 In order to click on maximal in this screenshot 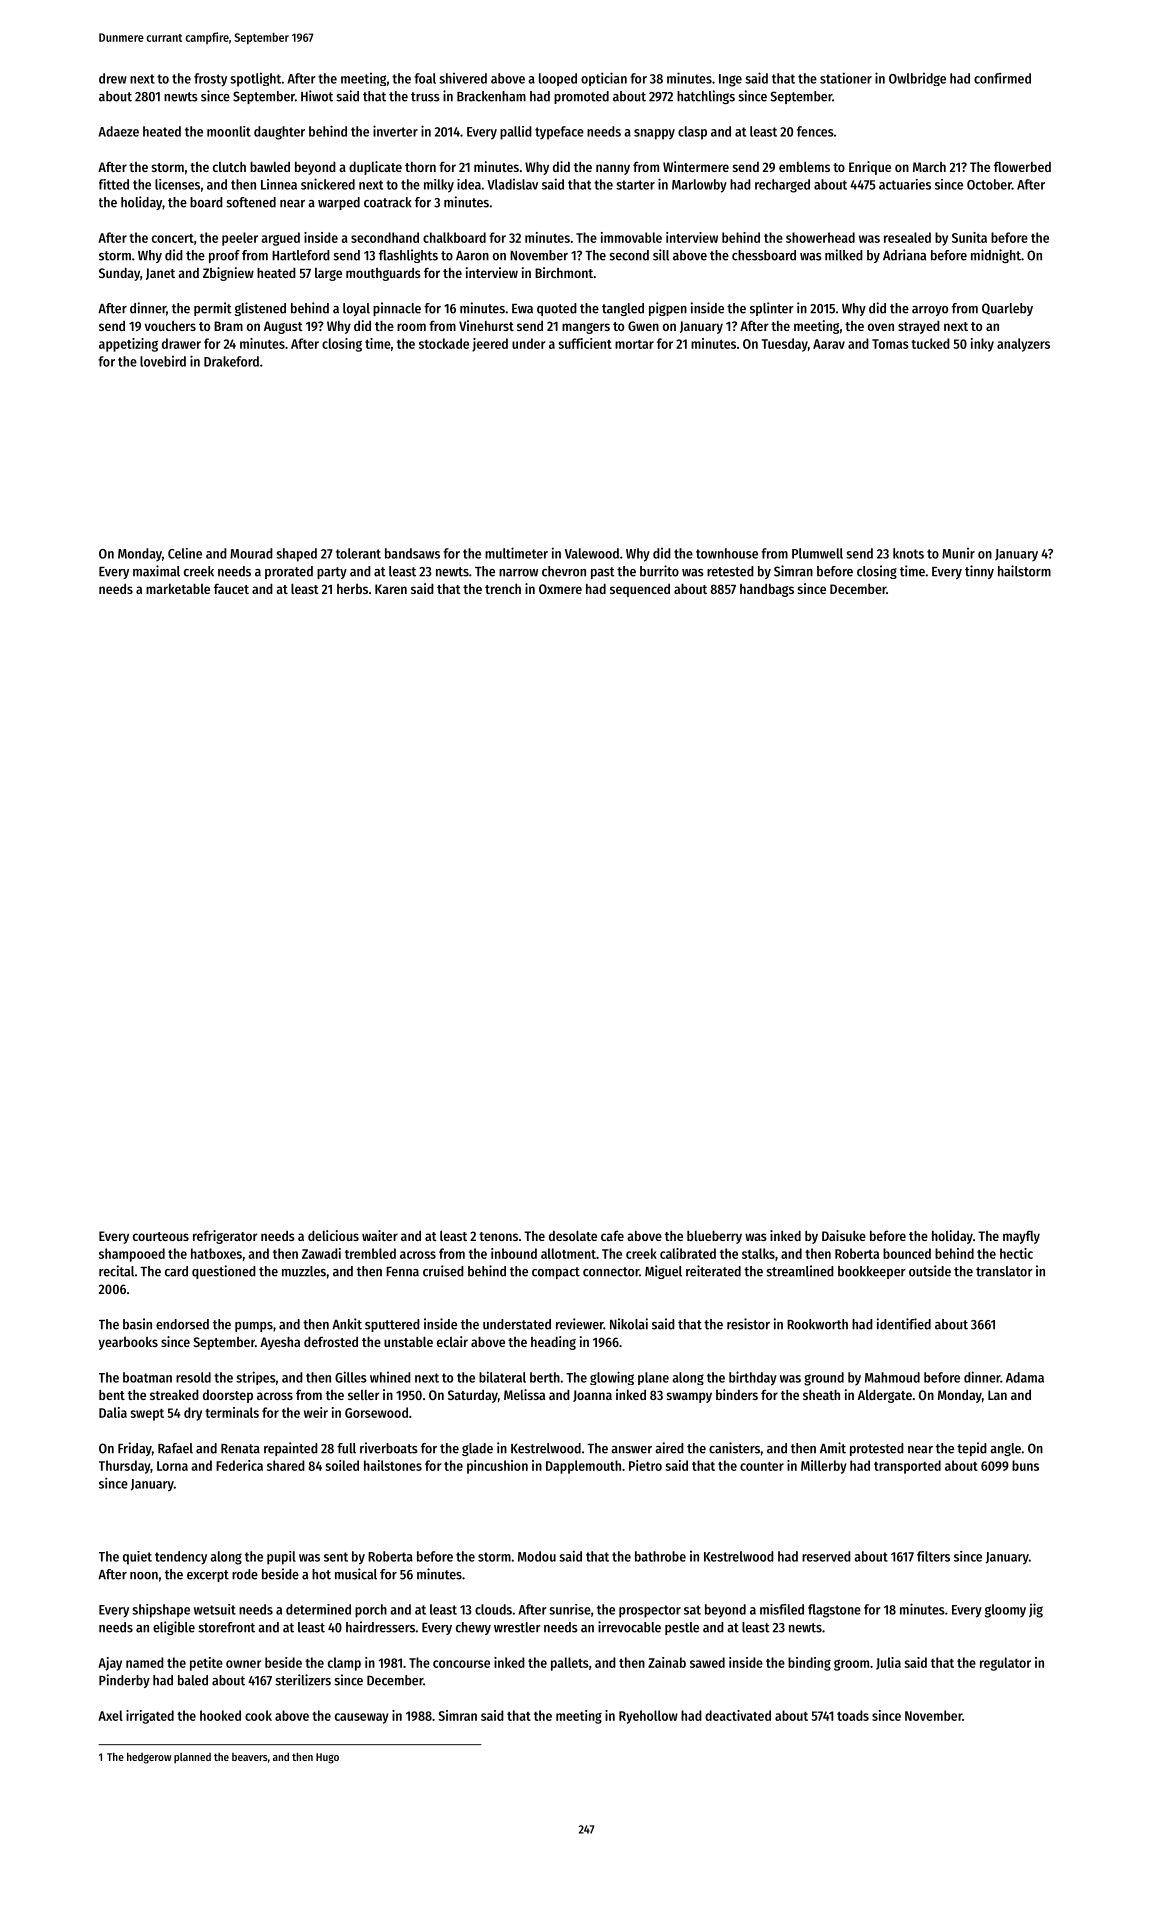, I will do `click(156, 571)`.
